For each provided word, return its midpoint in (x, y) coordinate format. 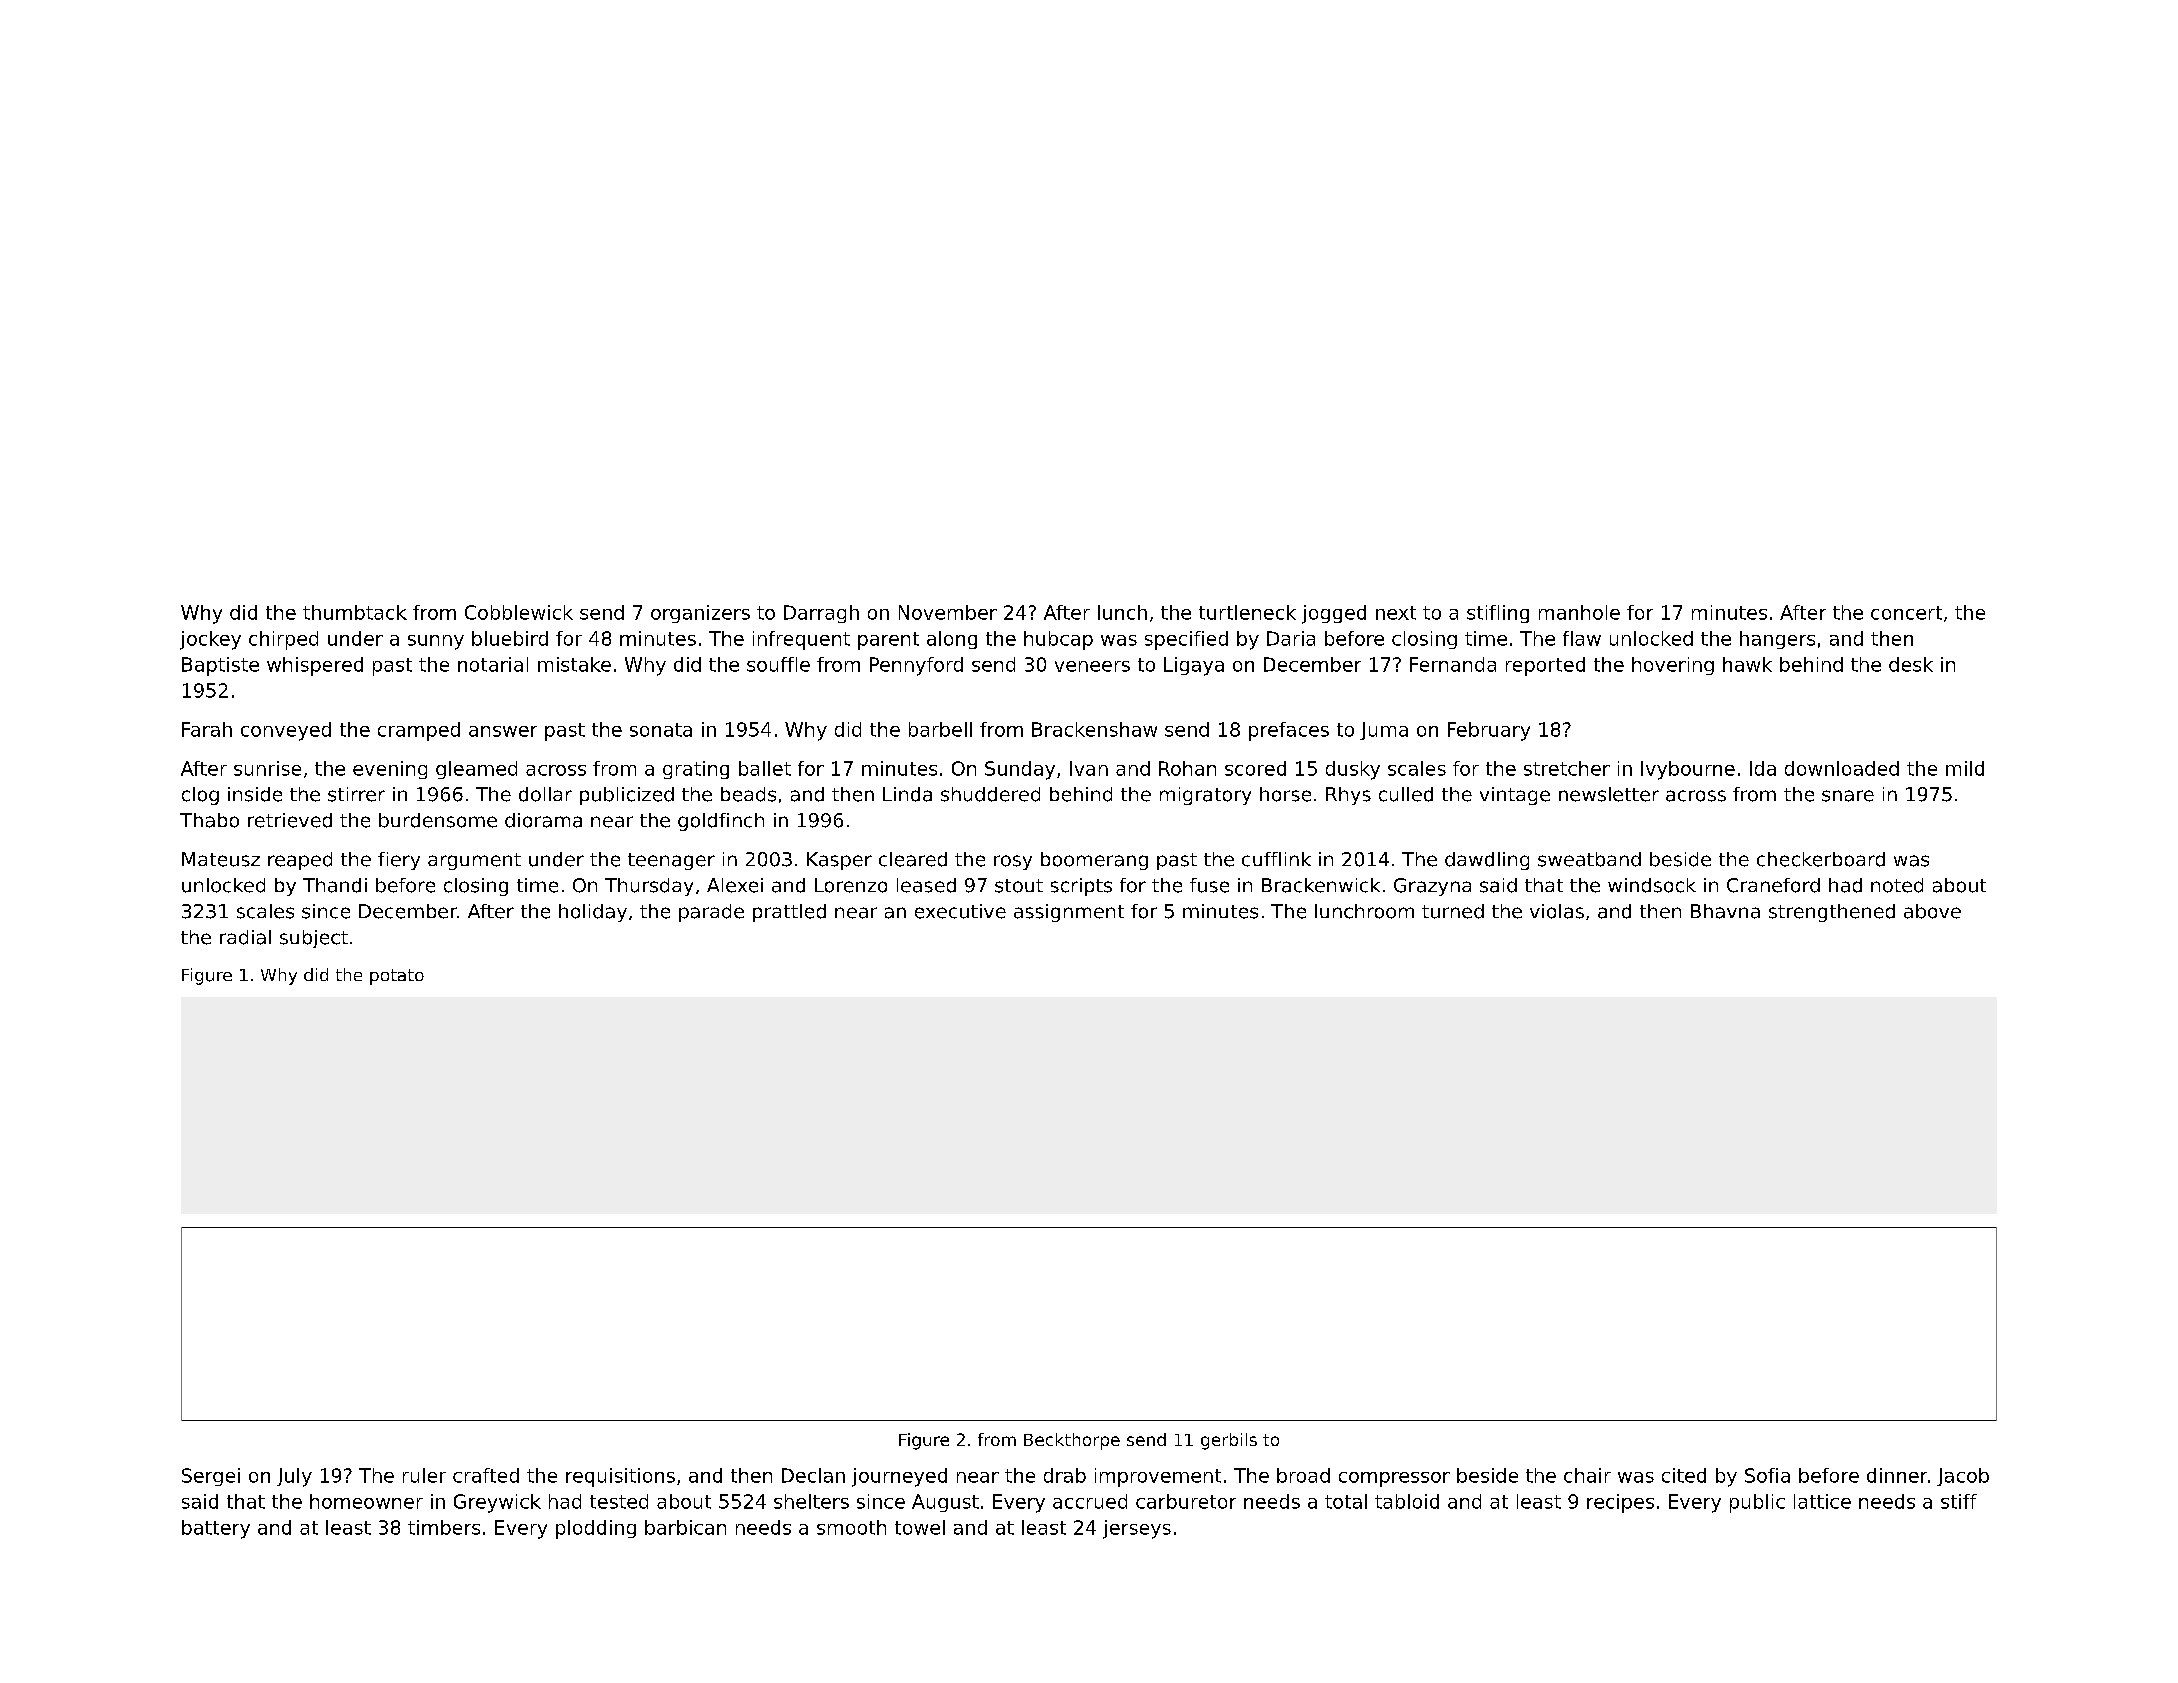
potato (397, 977)
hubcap (1058, 640)
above (1932, 911)
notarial (493, 664)
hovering (1673, 666)
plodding (596, 1529)
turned (1453, 911)
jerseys (1137, 1529)
